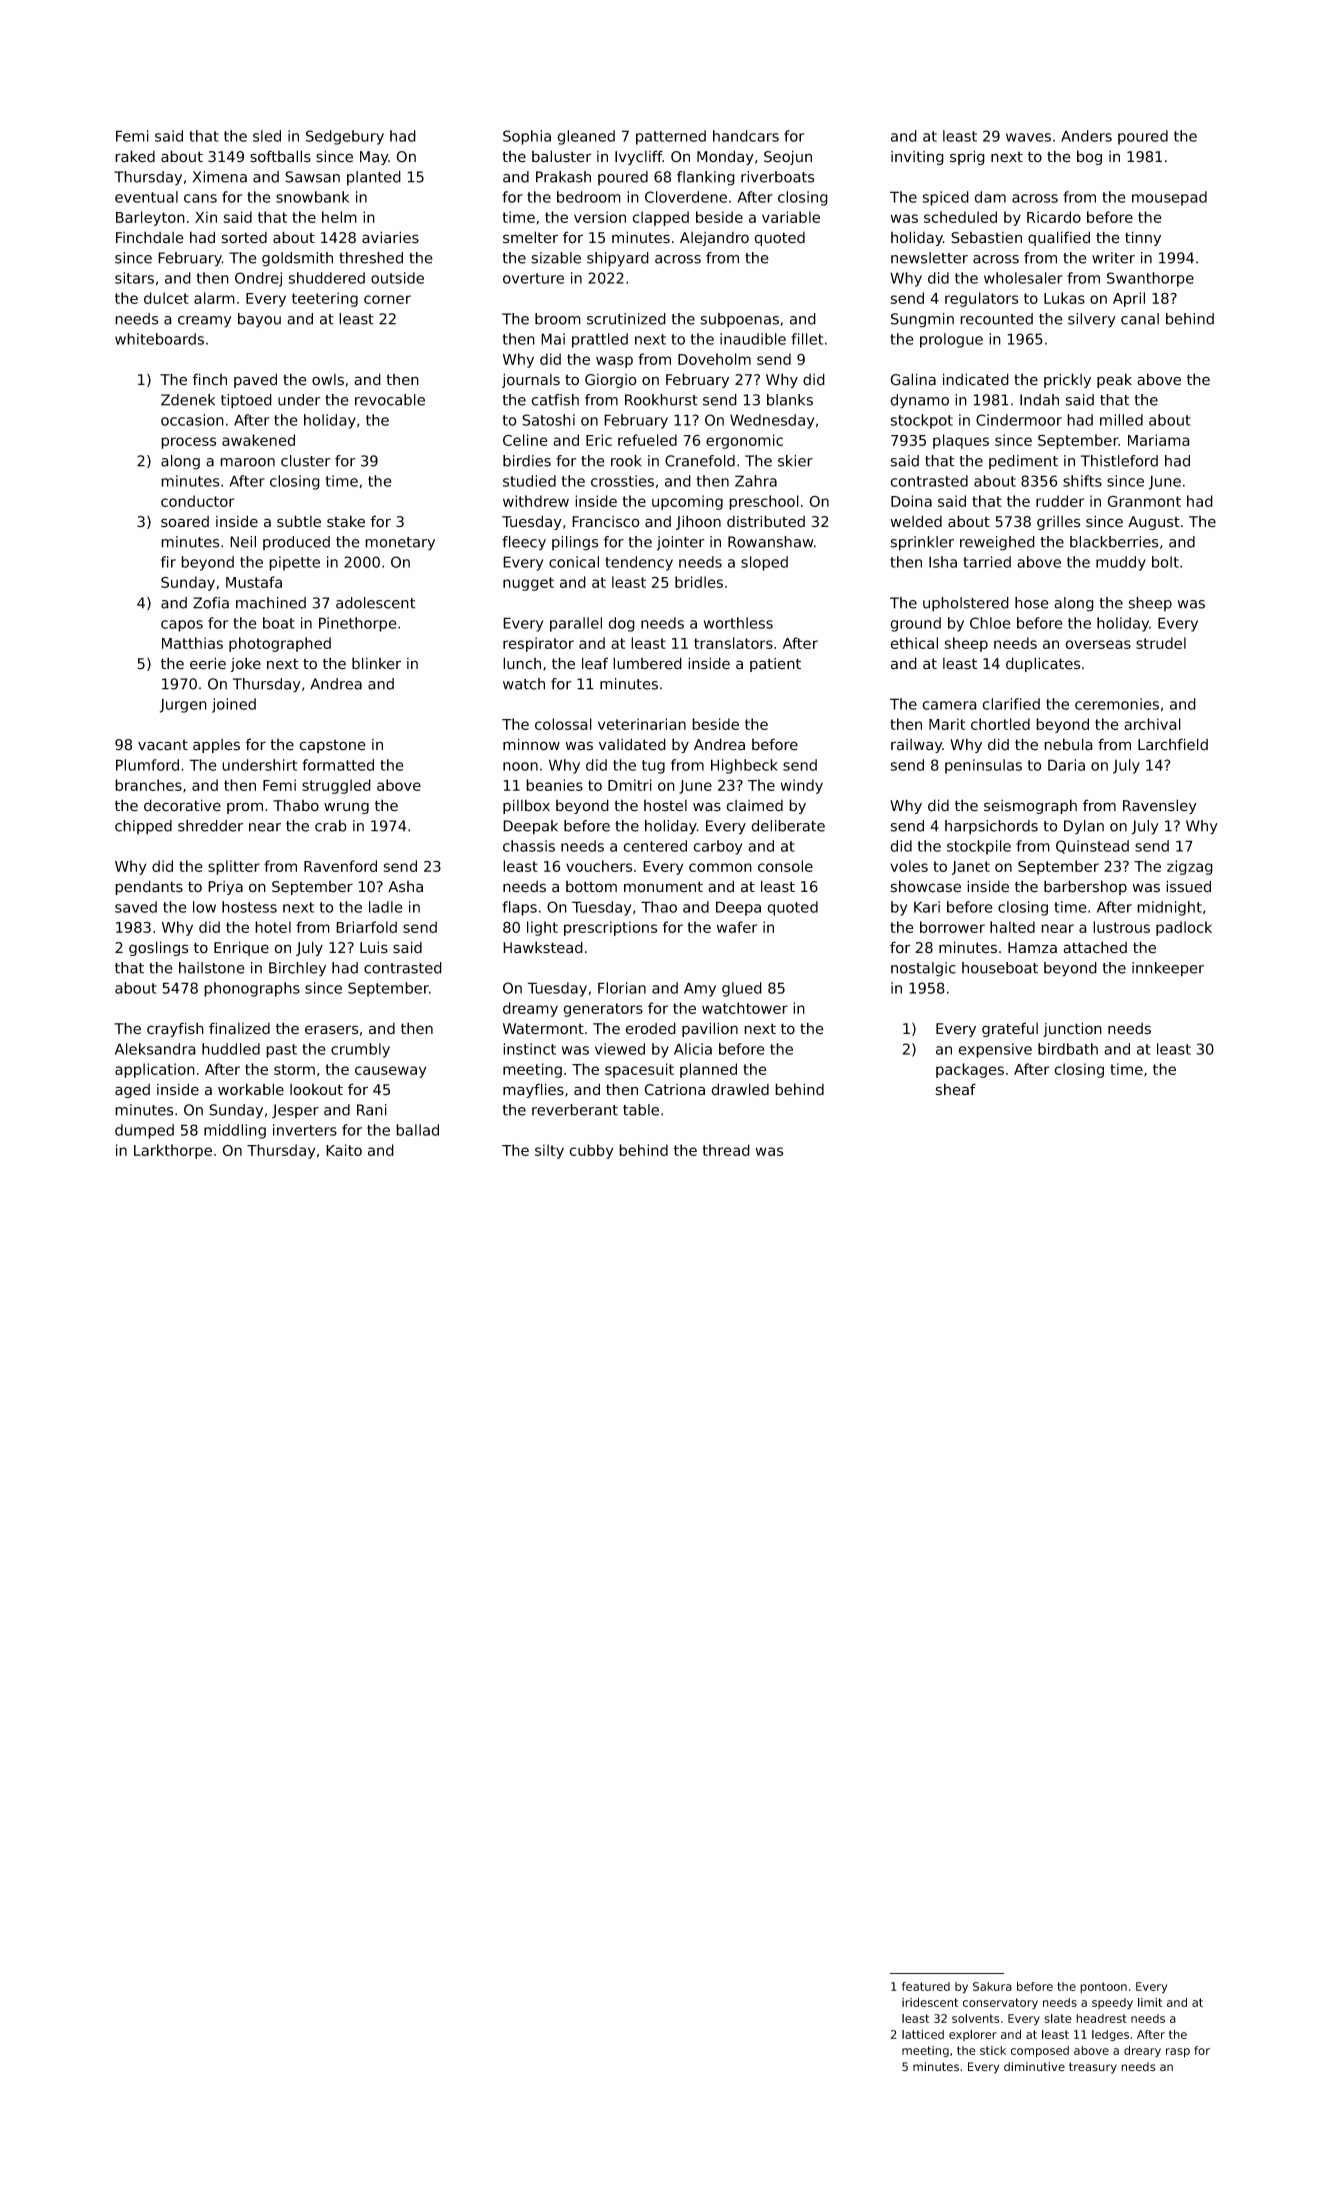 The height and width of the screenshot is (2195, 1333). What do you see at coordinates (155, 1070) in the screenshot?
I see `application` at bounding box center [155, 1070].
